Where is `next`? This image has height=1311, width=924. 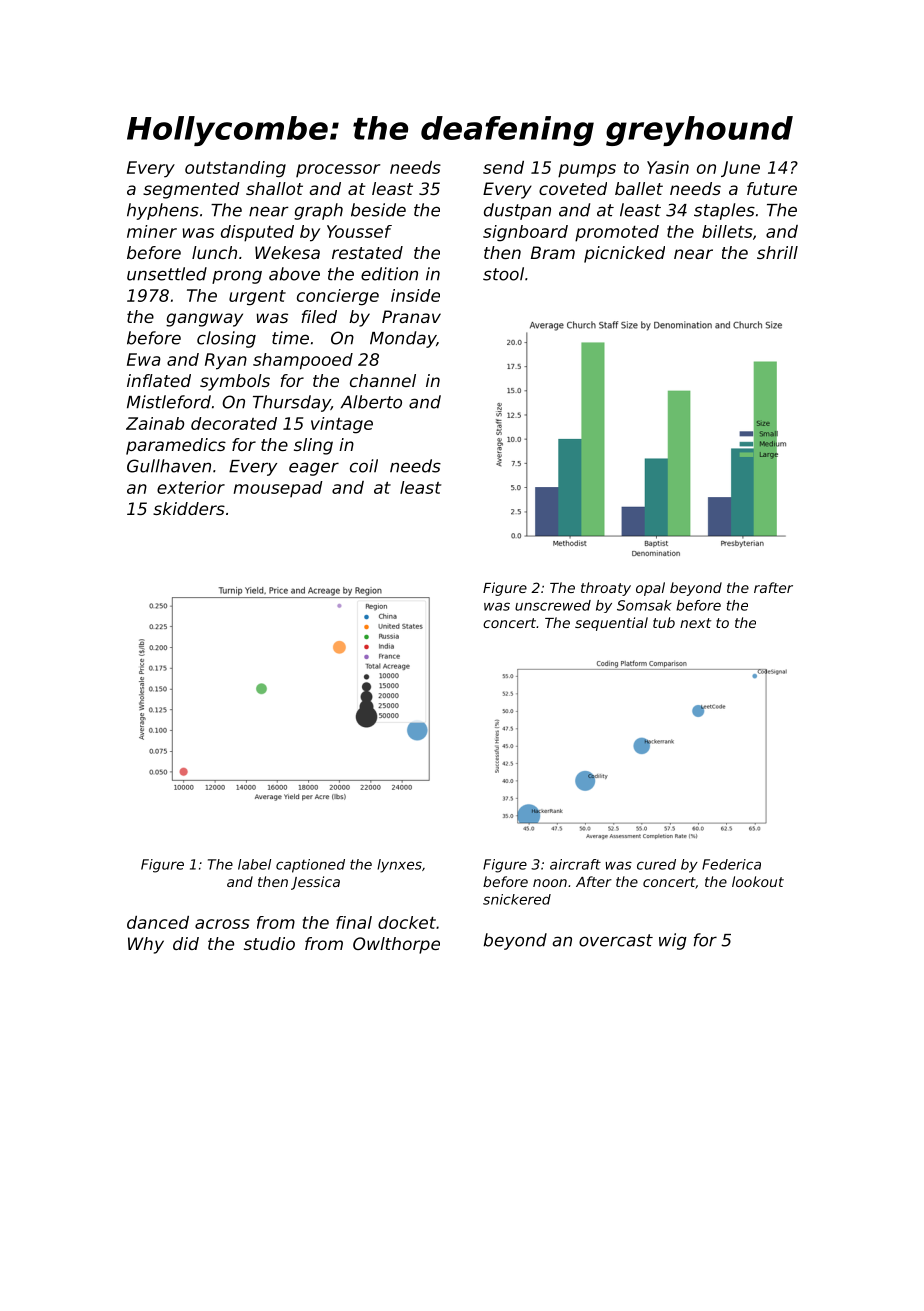
next is located at coordinates (695, 623).
